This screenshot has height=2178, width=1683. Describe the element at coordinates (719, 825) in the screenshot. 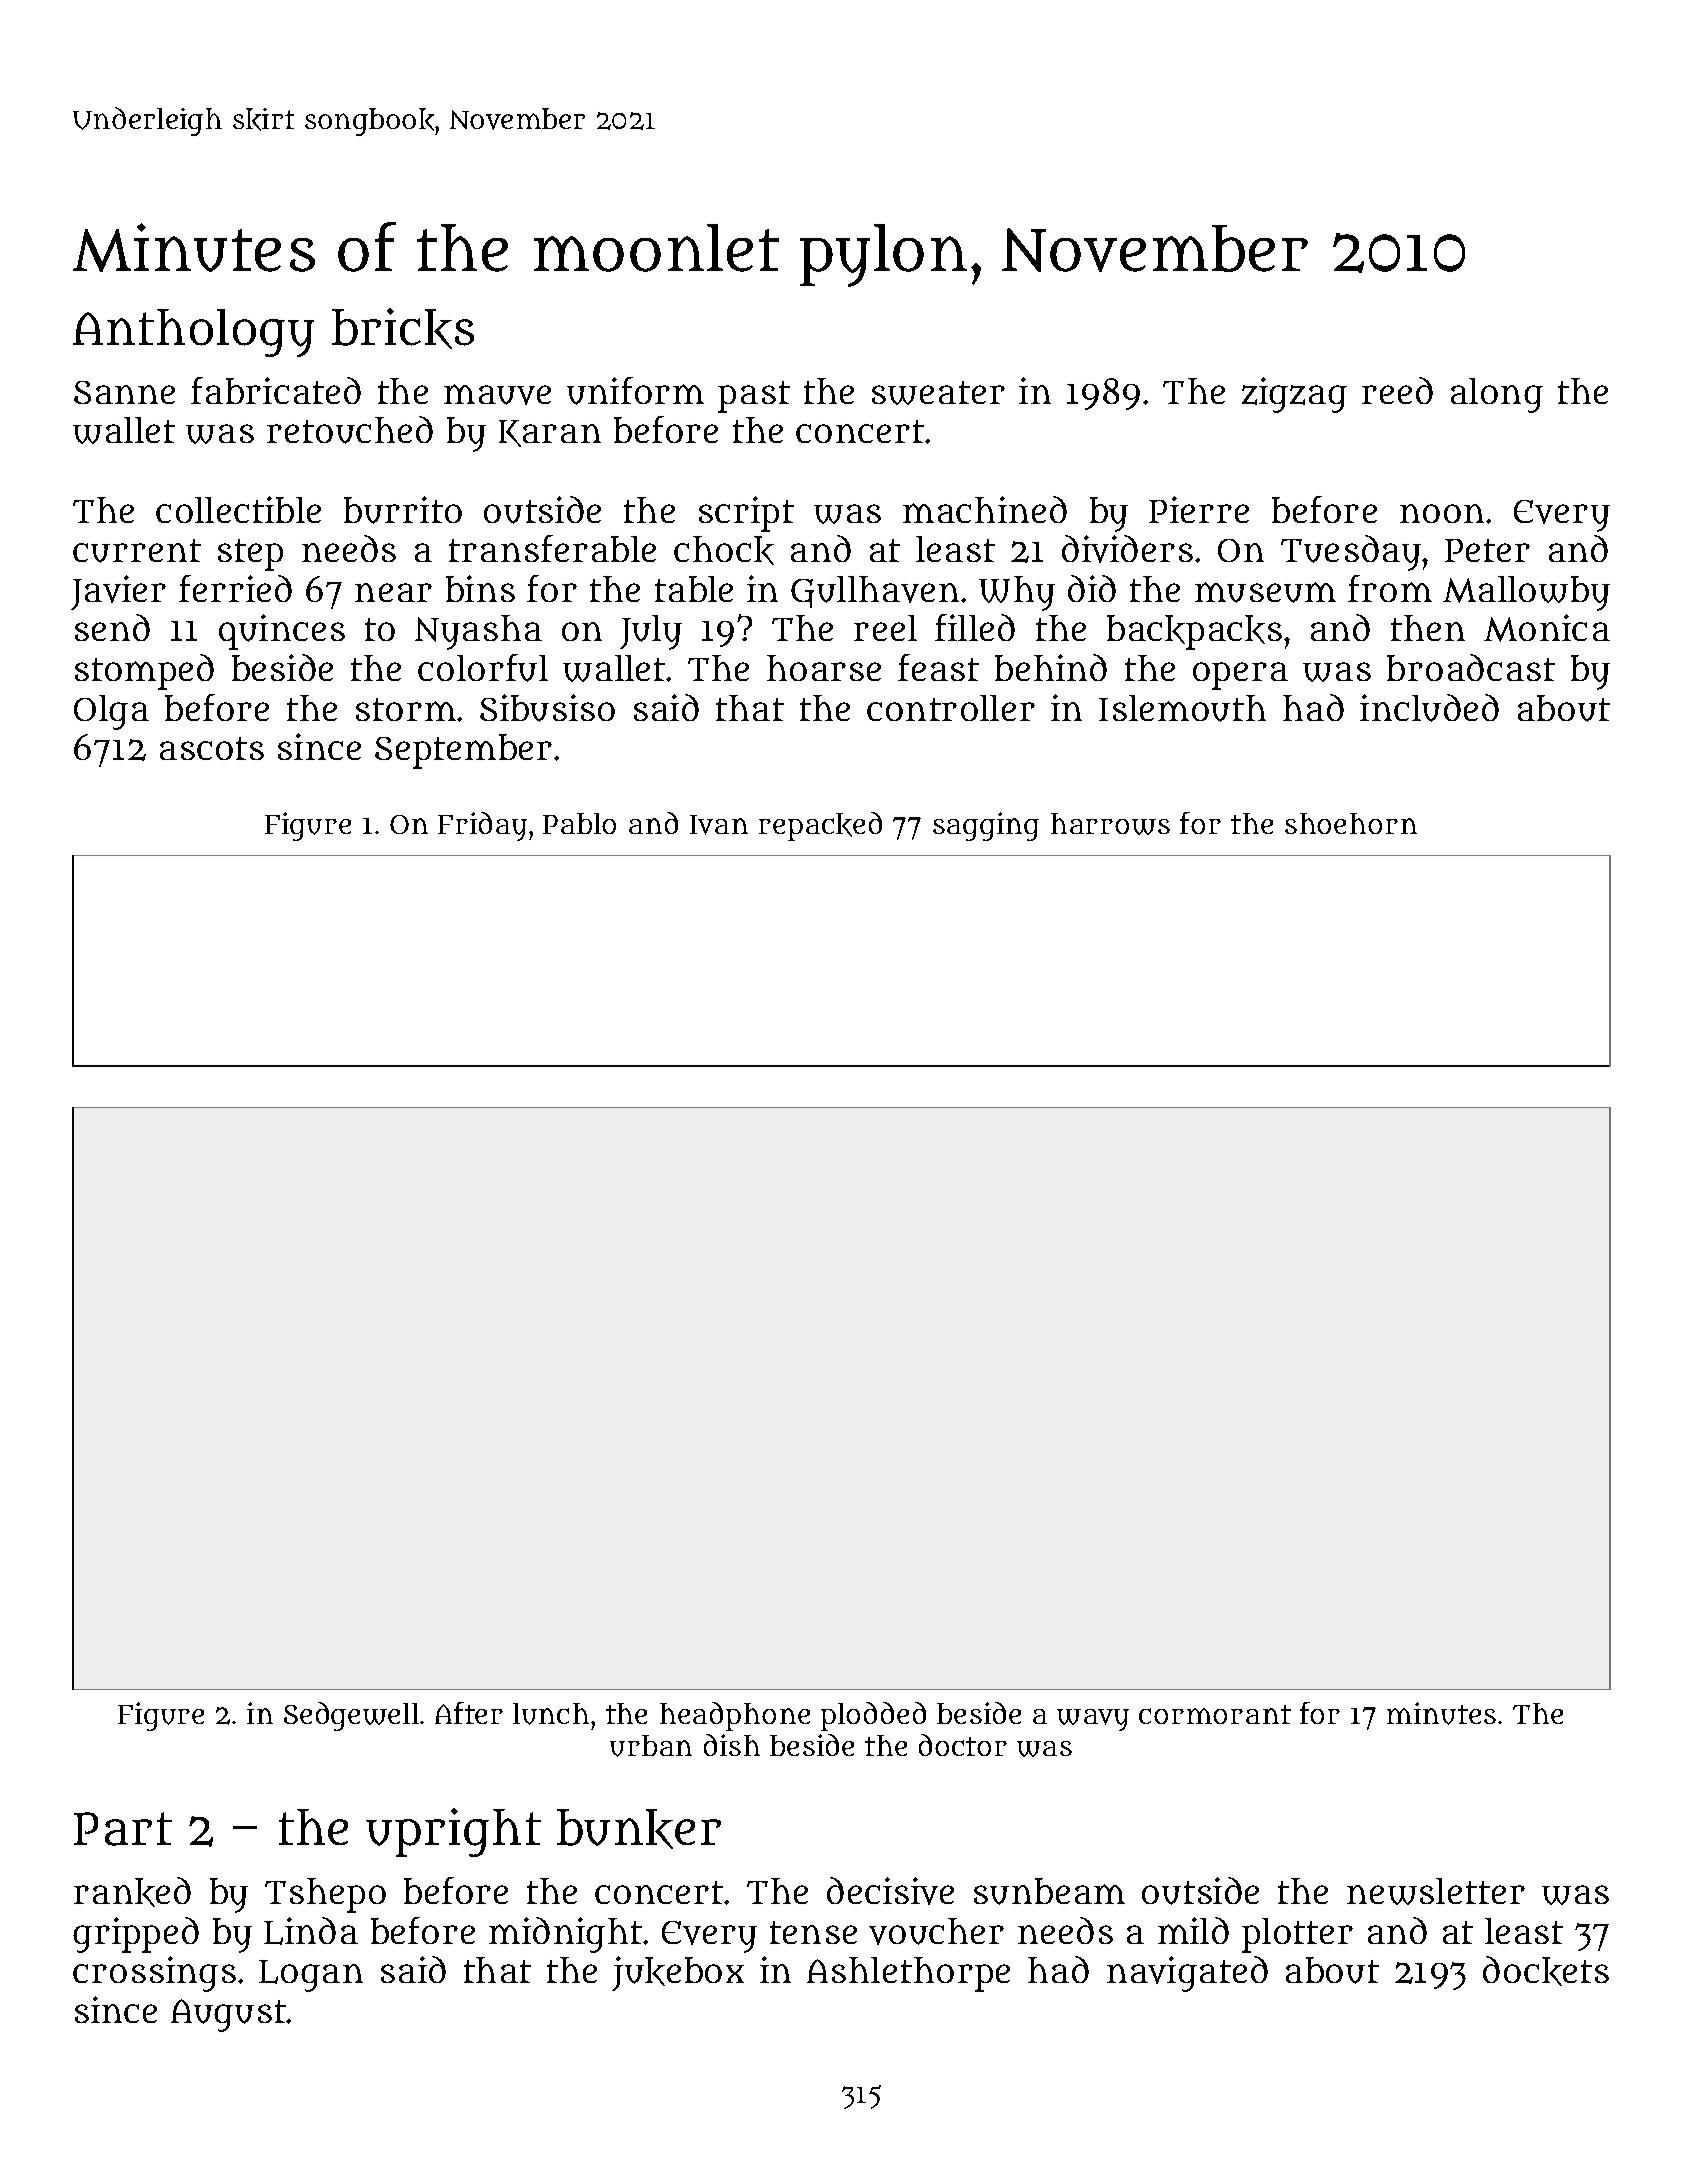

I see `Ivan` at that location.
